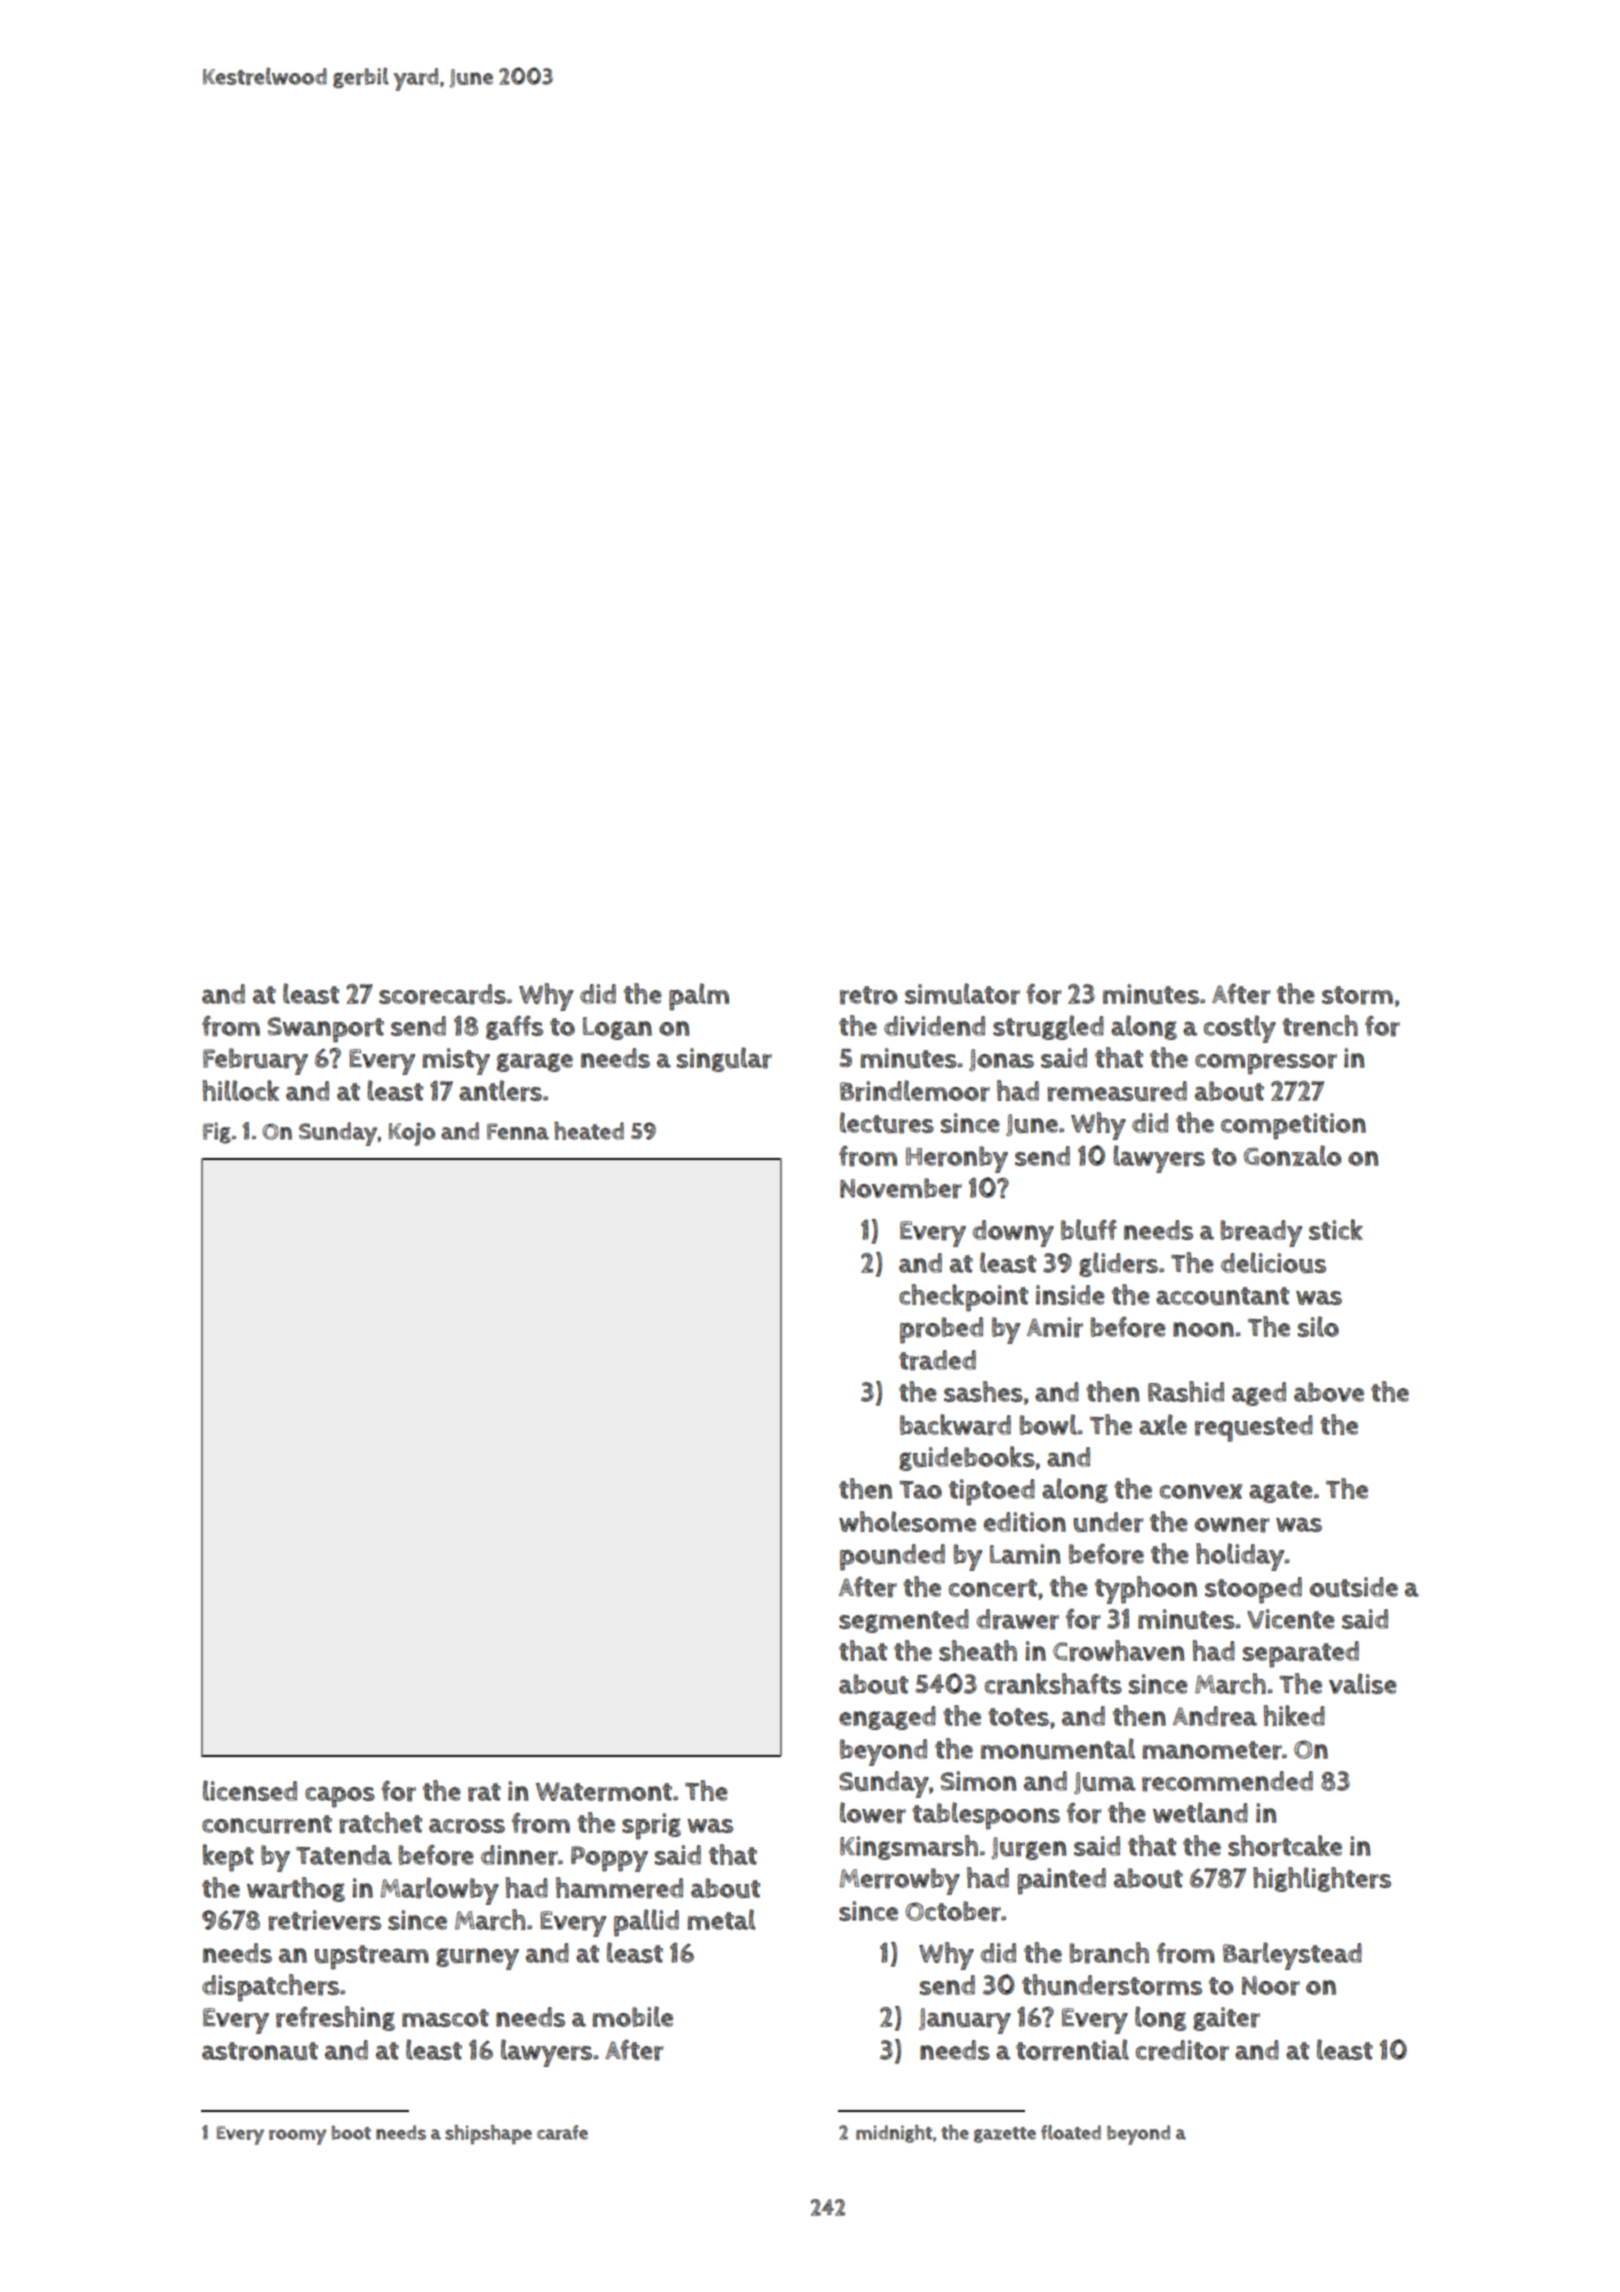 The height and width of the page is (2292, 1620). What do you see at coordinates (1071, 2132) in the page?
I see `floated` at bounding box center [1071, 2132].
